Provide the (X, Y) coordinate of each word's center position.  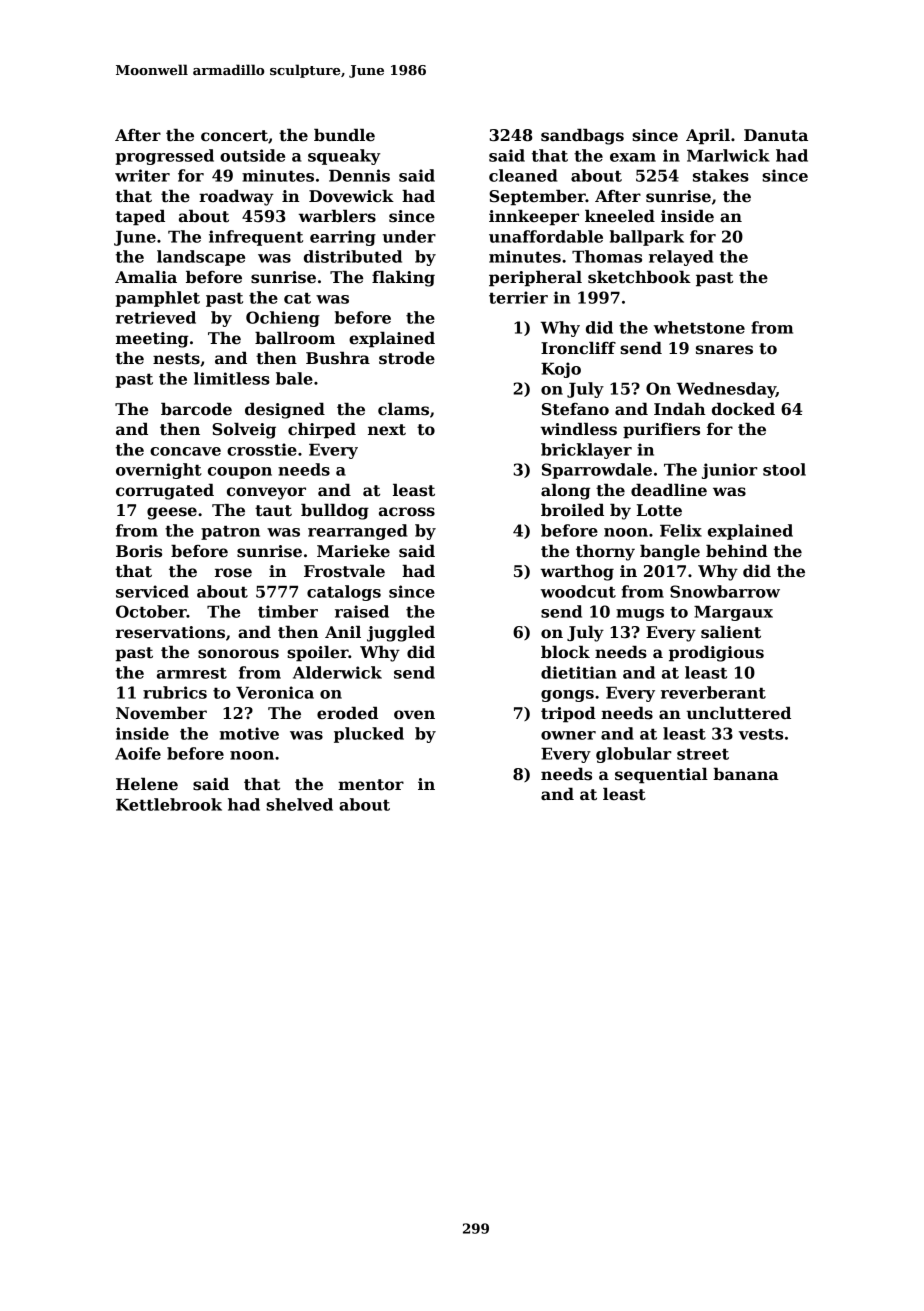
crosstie (262, 449)
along (565, 492)
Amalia (146, 277)
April (708, 137)
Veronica (275, 692)
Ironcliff (578, 348)
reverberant (713, 692)
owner (568, 735)
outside (252, 155)
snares (724, 350)
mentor (371, 785)
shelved (299, 804)
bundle (344, 135)
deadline (669, 490)
